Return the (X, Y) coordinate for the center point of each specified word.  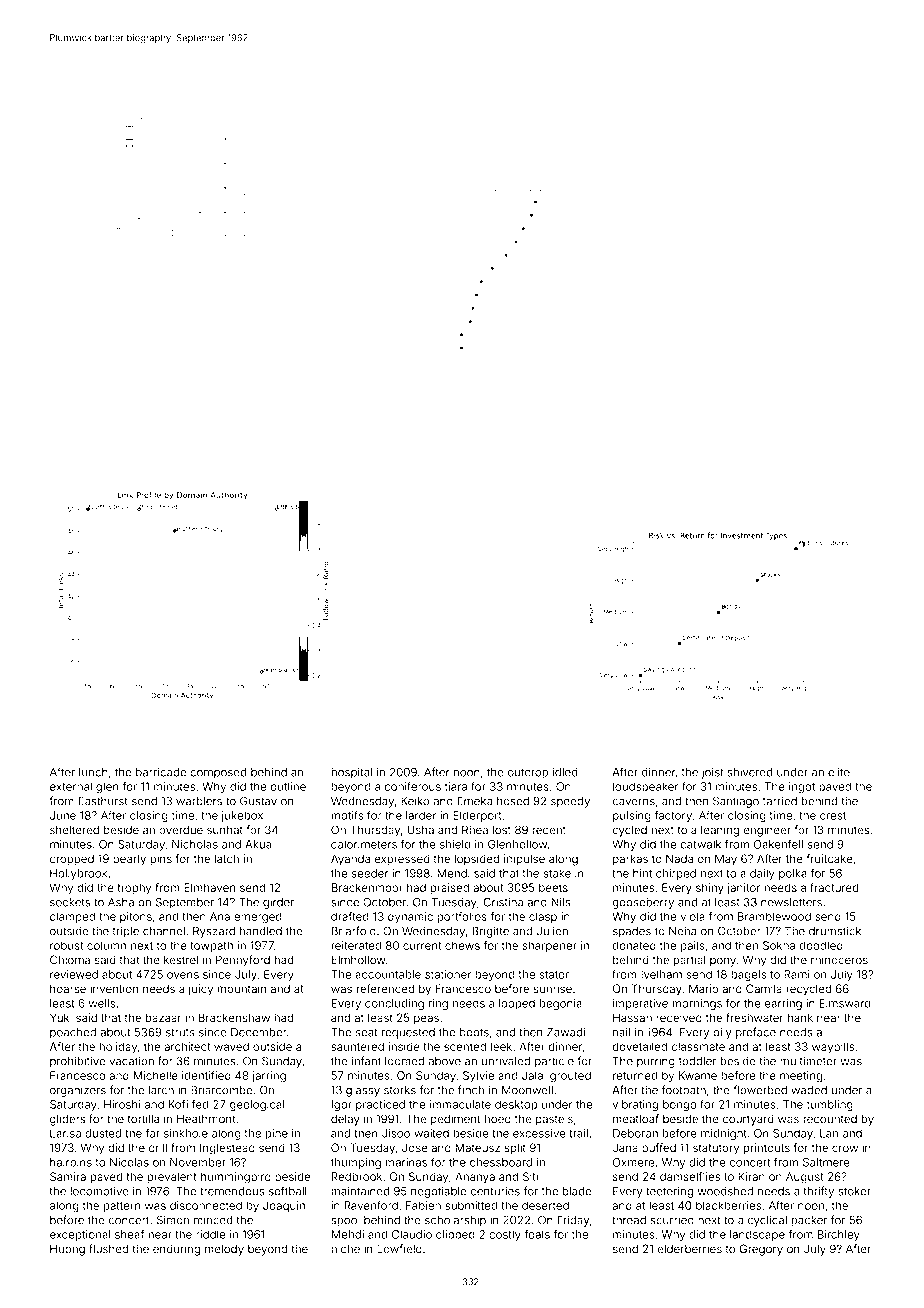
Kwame (698, 1075)
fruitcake (830, 858)
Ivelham (661, 974)
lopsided (476, 859)
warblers (199, 801)
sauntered (357, 1046)
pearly (129, 860)
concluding (394, 1004)
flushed (108, 1249)
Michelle (156, 1075)
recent (549, 830)
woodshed (725, 1191)
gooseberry (643, 903)
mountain (241, 988)
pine (276, 1134)
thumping (356, 1163)
